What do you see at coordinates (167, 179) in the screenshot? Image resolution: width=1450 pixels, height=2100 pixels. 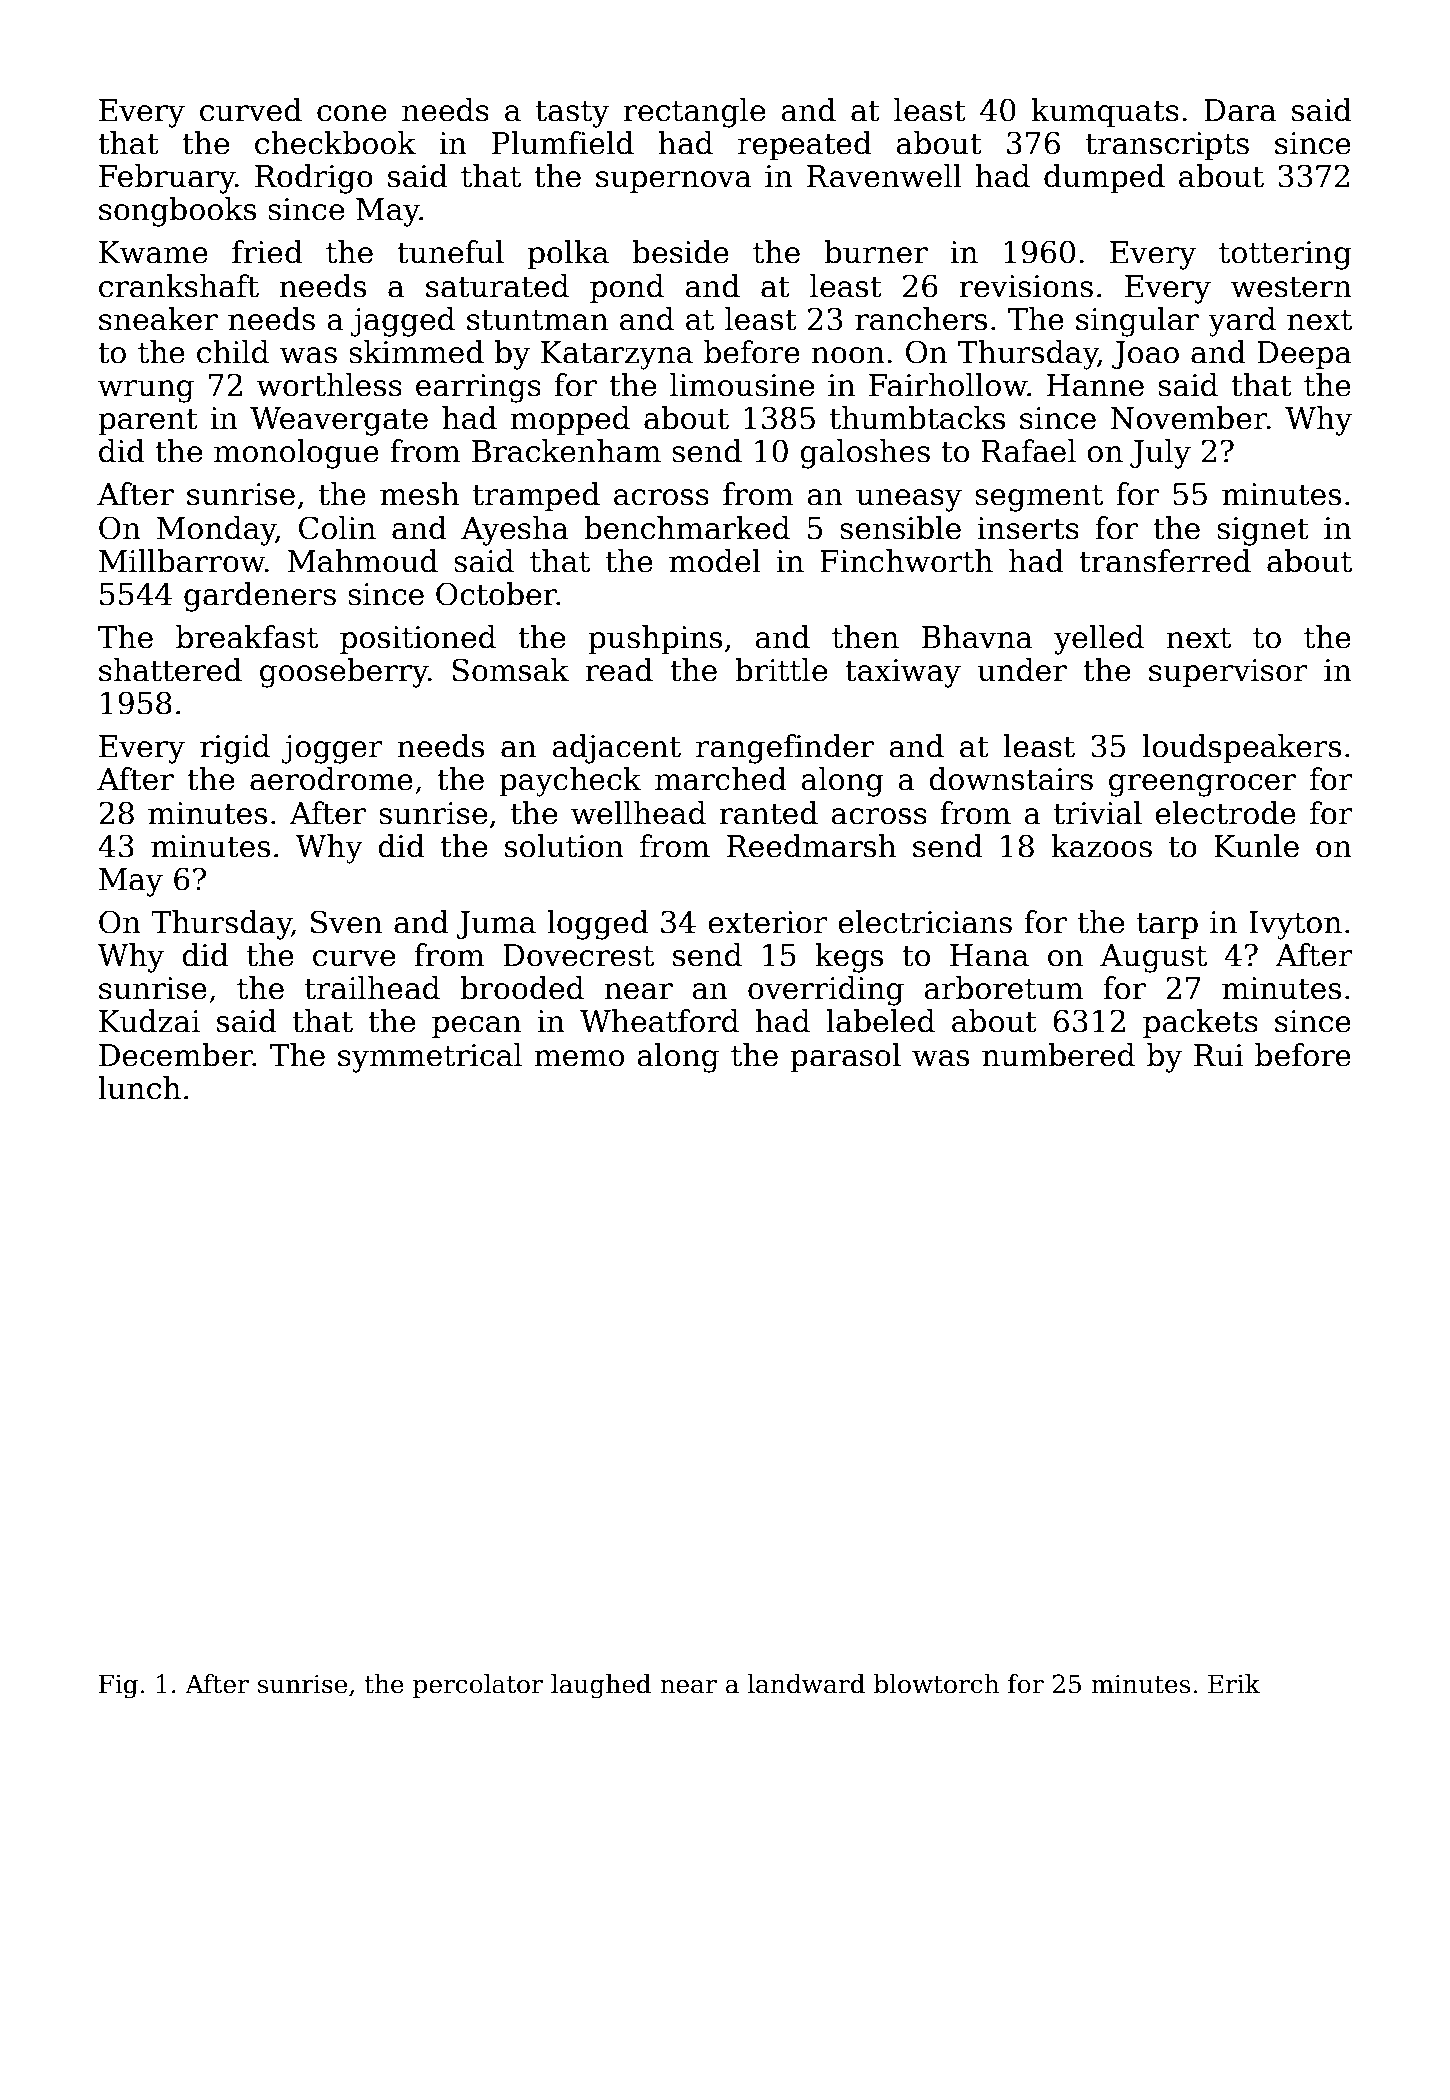 I see `February` at bounding box center [167, 179].
